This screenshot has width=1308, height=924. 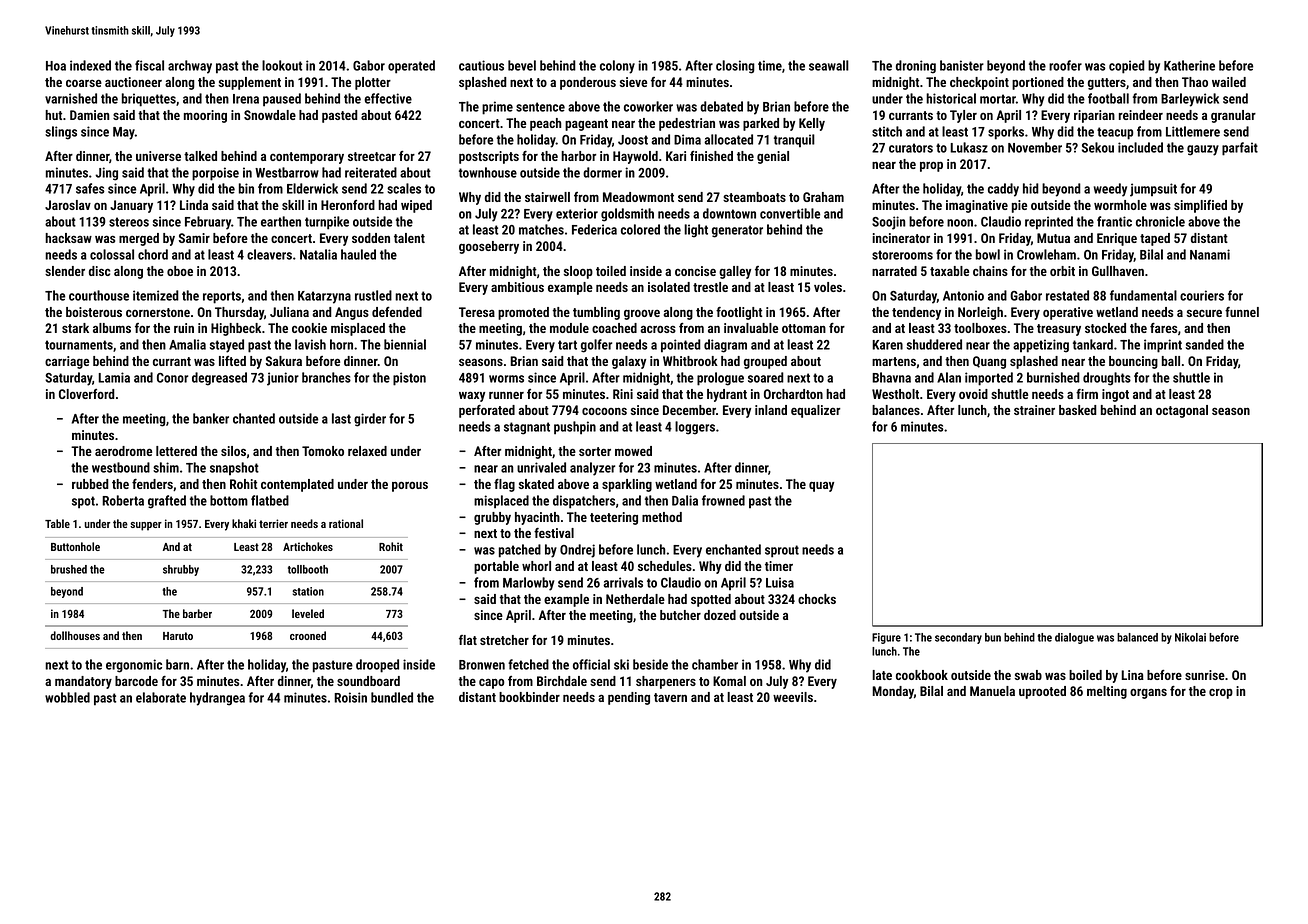 I want to click on Federica, so click(x=594, y=229).
